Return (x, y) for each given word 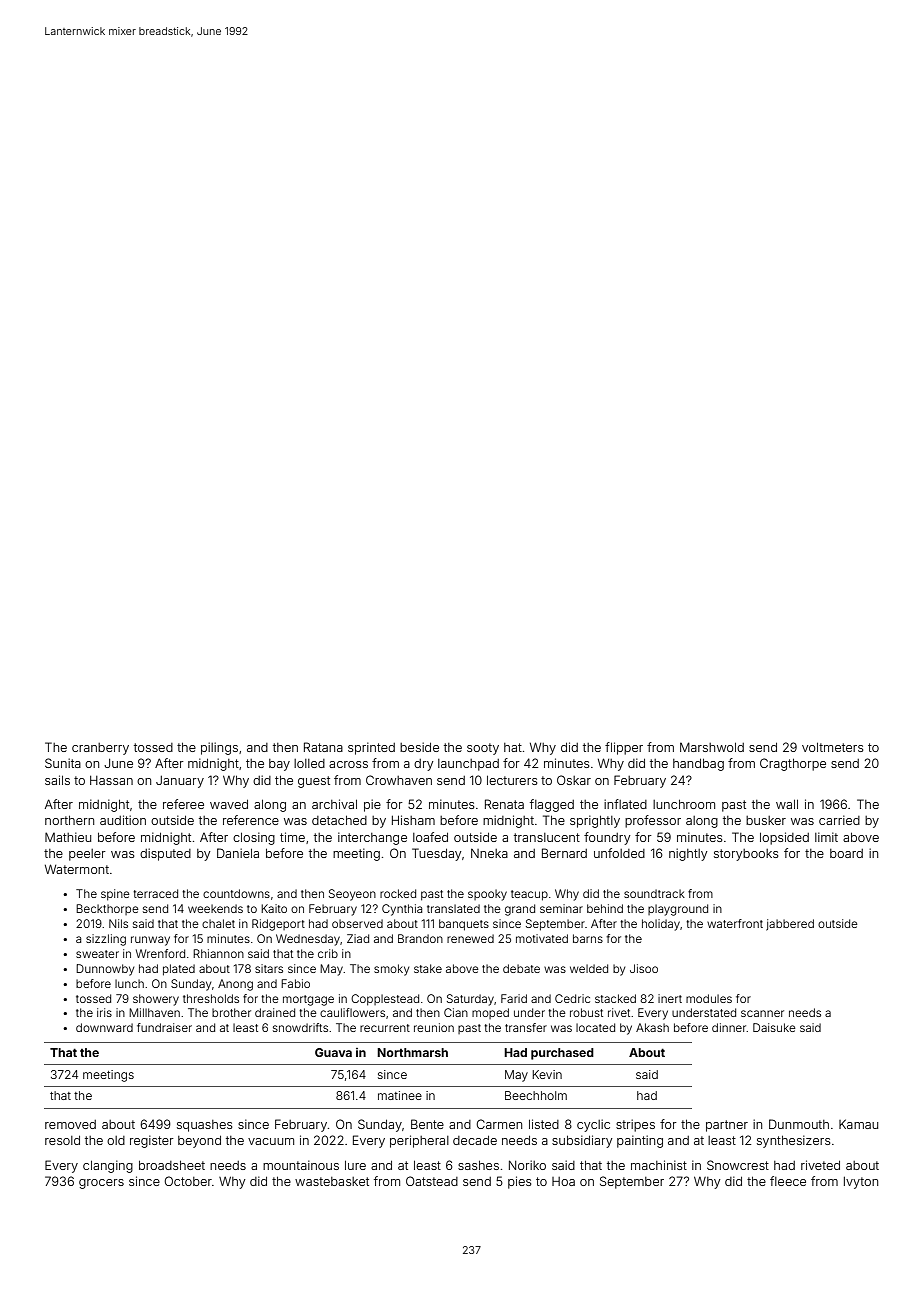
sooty (483, 749)
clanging (108, 1166)
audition (123, 820)
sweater (97, 954)
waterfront (735, 923)
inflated (625, 804)
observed (357, 923)
